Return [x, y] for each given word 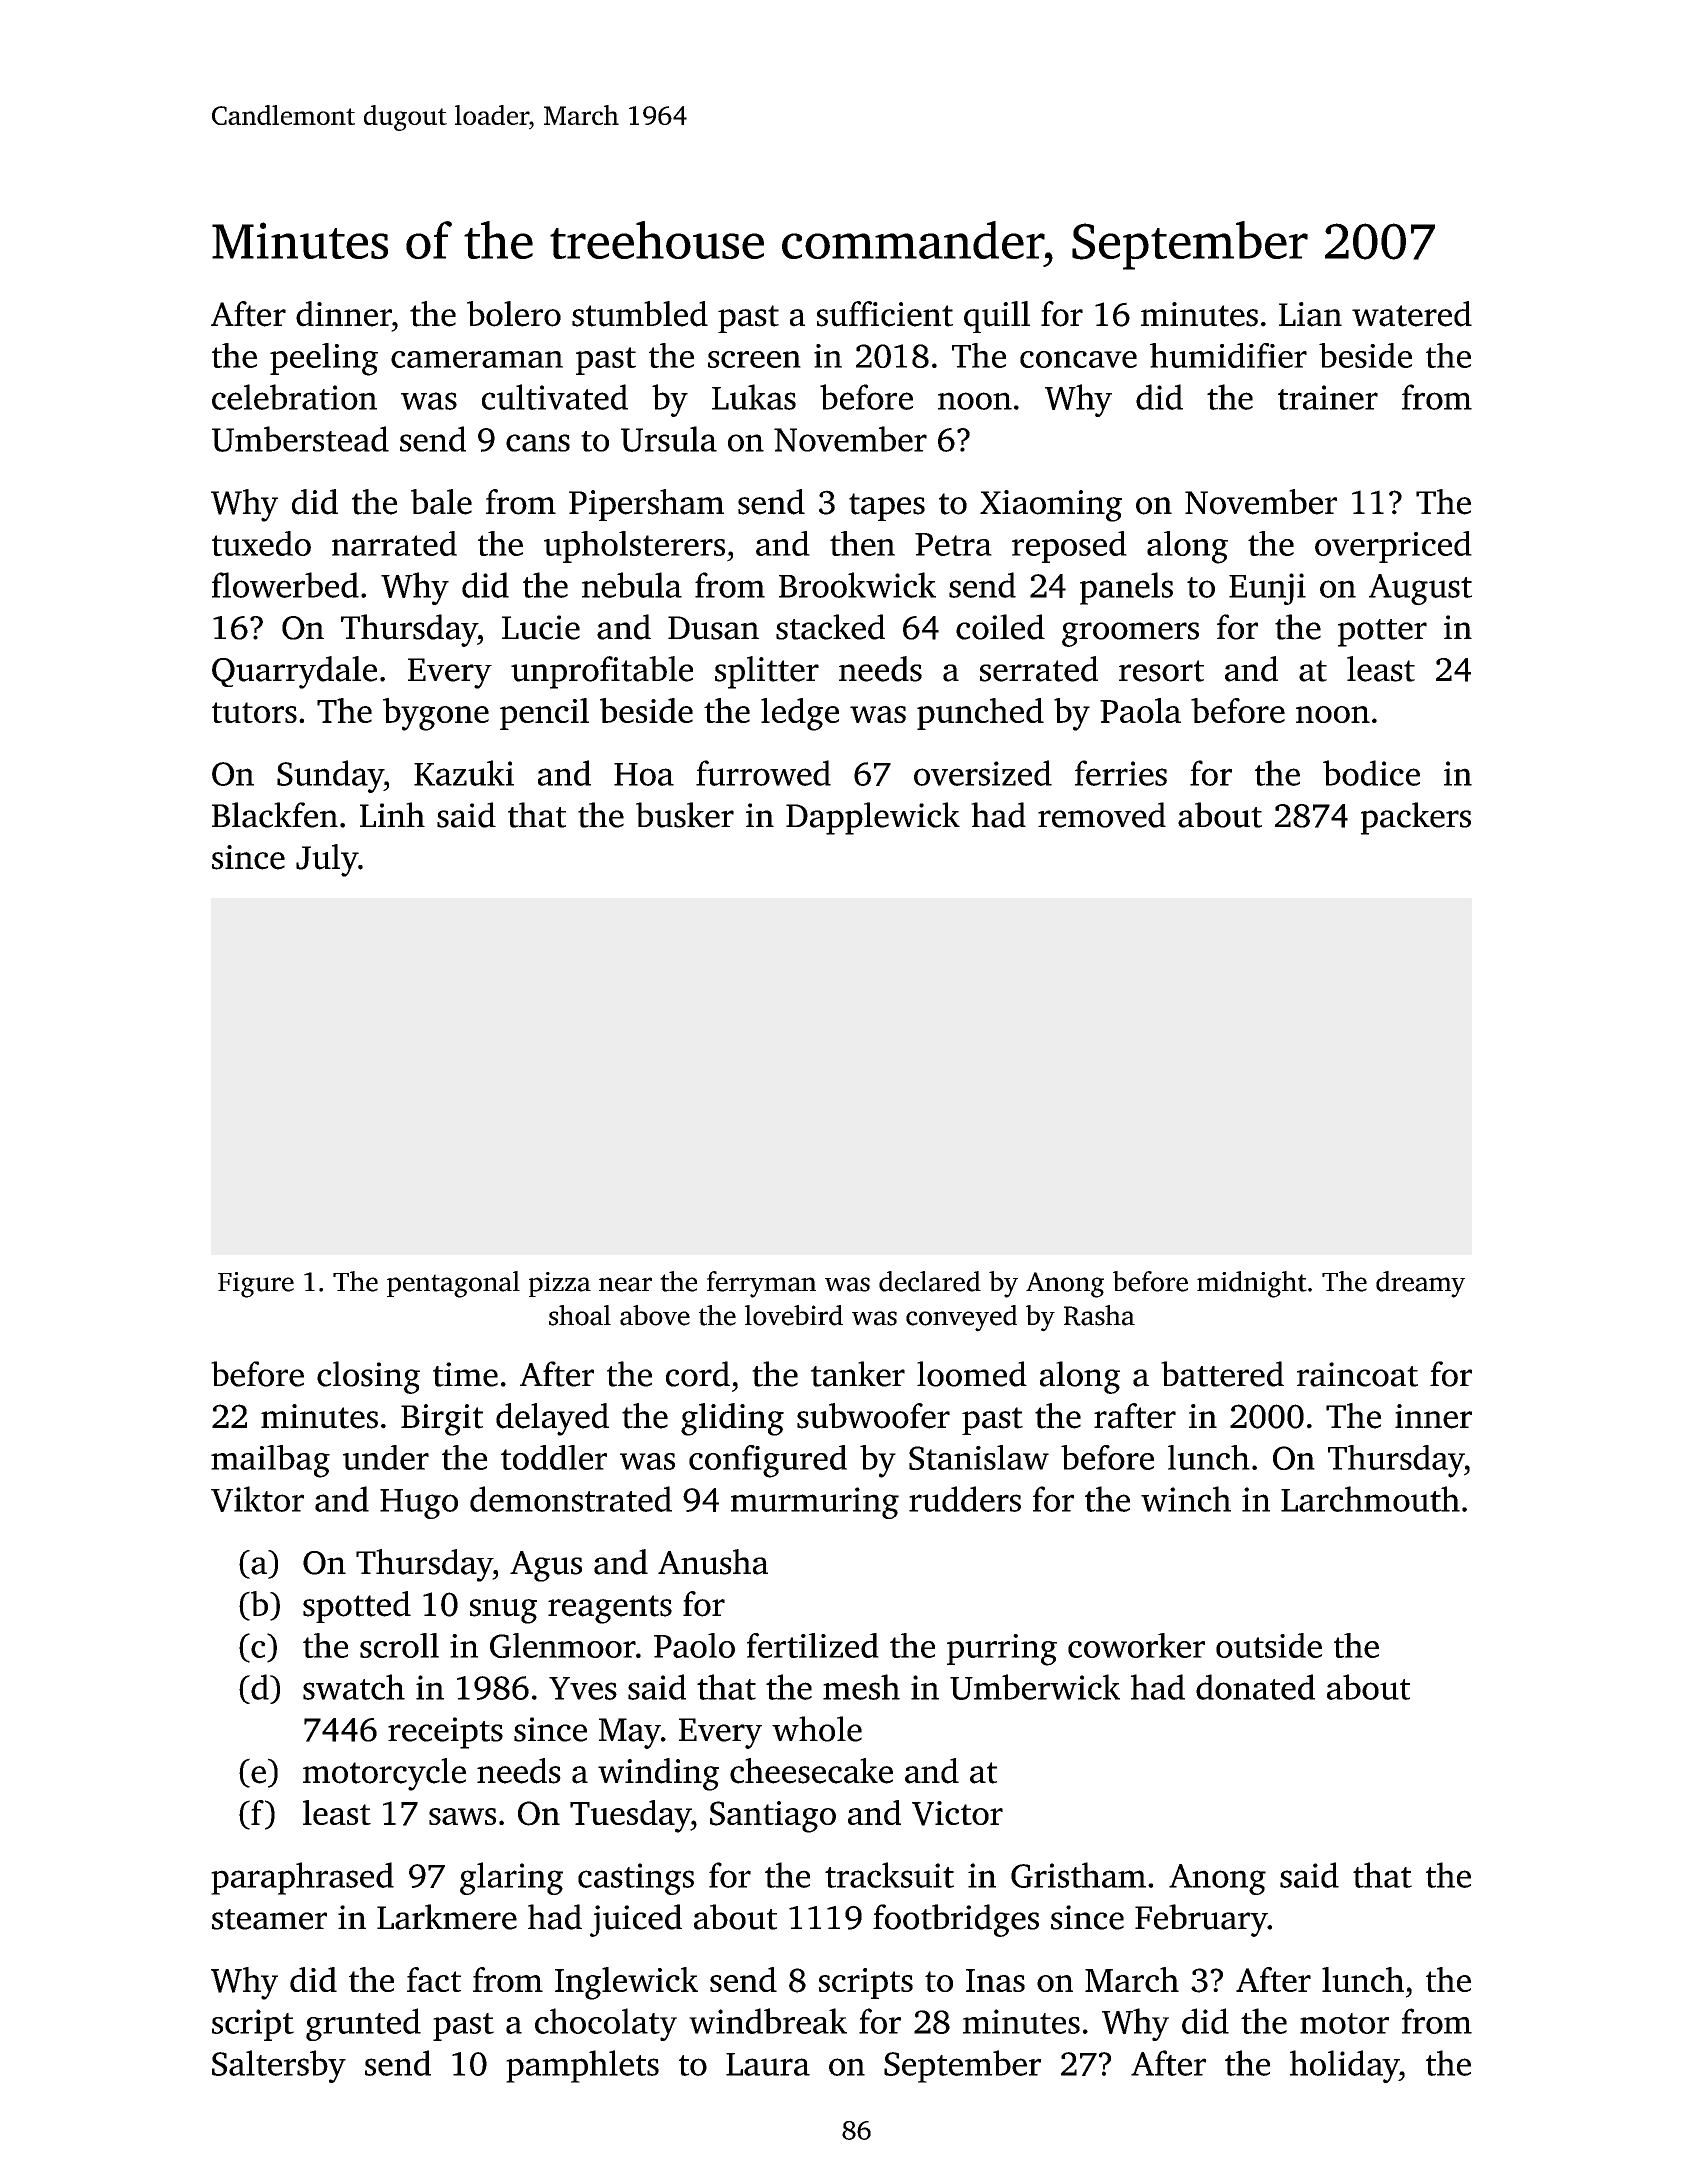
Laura [768, 2064]
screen [754, 359]
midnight [1252, 1284]
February [1201, 1920]
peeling [324, 359]
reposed [1069, 547]
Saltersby [279, 2066]
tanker [858, 1374]
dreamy [1420, 1284]
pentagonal [453, 1284]
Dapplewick [873, 818]
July [327, 860]
